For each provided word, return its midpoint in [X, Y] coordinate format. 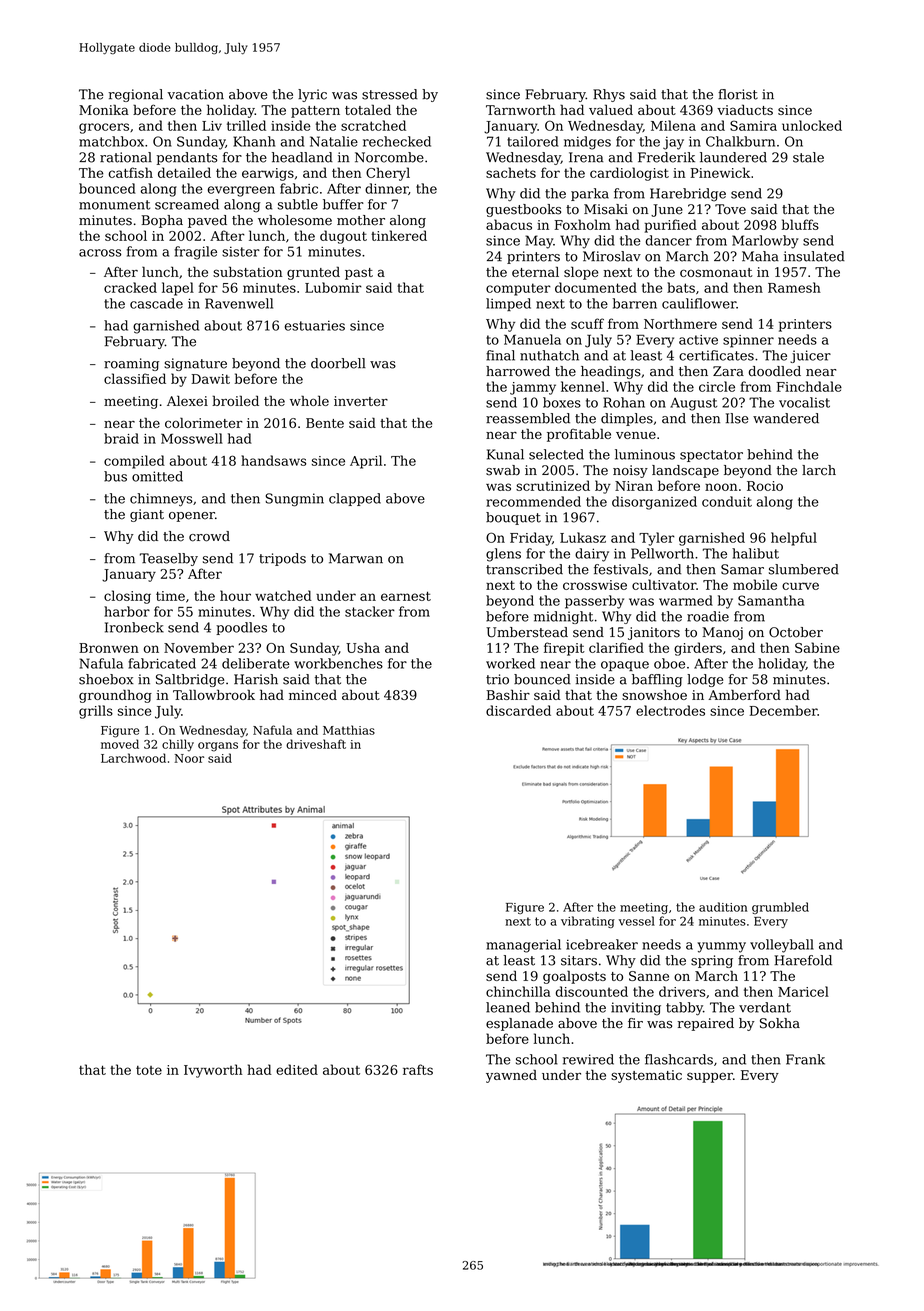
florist [738, 94]
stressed [390, 94]
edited [297, 1069]
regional [136, 95]
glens [503, 555]
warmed [686, 600]
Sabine [817, 647]
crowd [209, 536]
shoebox [106, 679]
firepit [564, 649]
